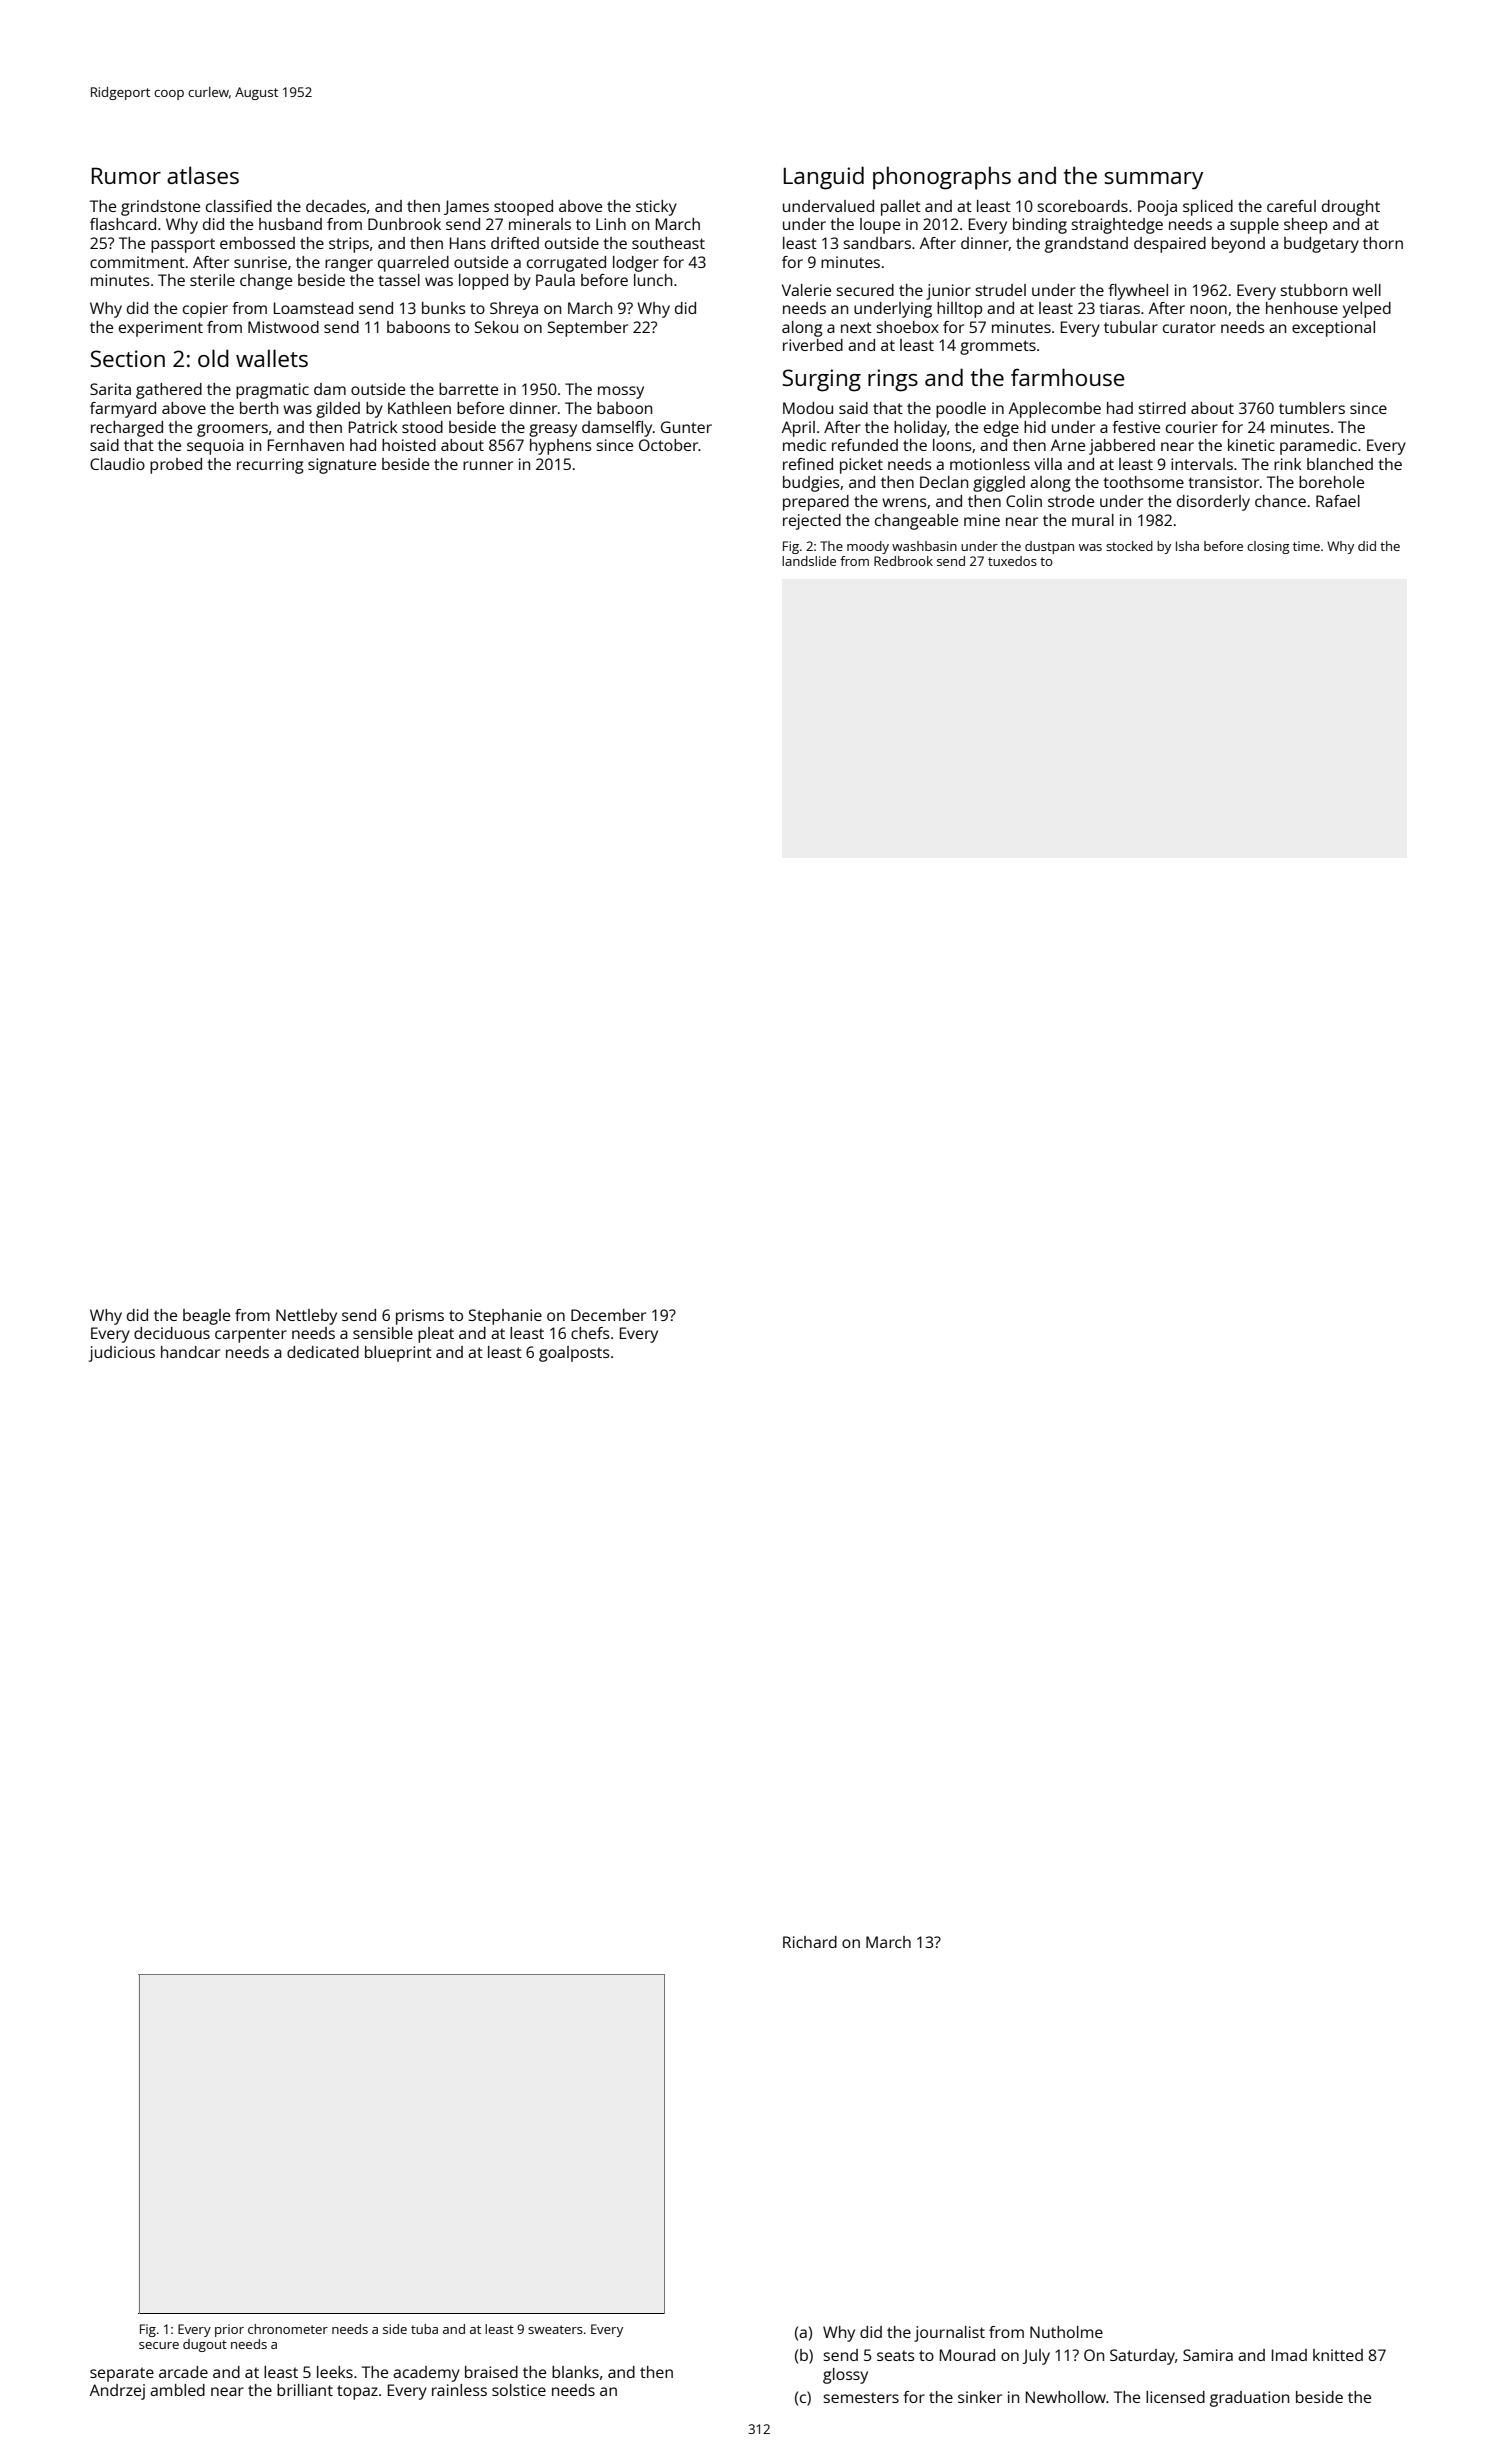 The height and width of the screenshot is (2464, 1496). I want to click on landslide, so click(809, 561).
